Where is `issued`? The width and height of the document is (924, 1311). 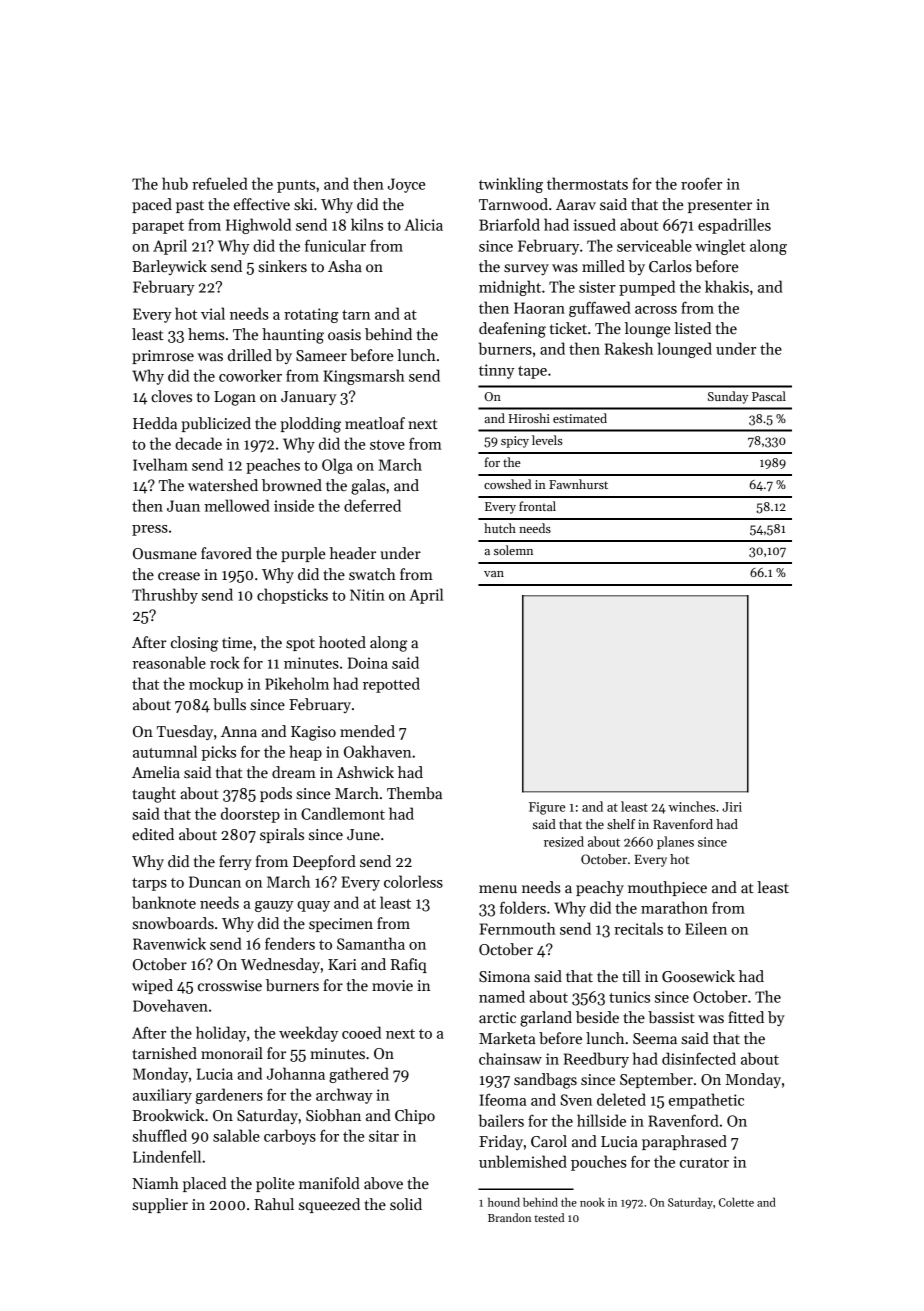 issued is located at coordinates (594, 224).
